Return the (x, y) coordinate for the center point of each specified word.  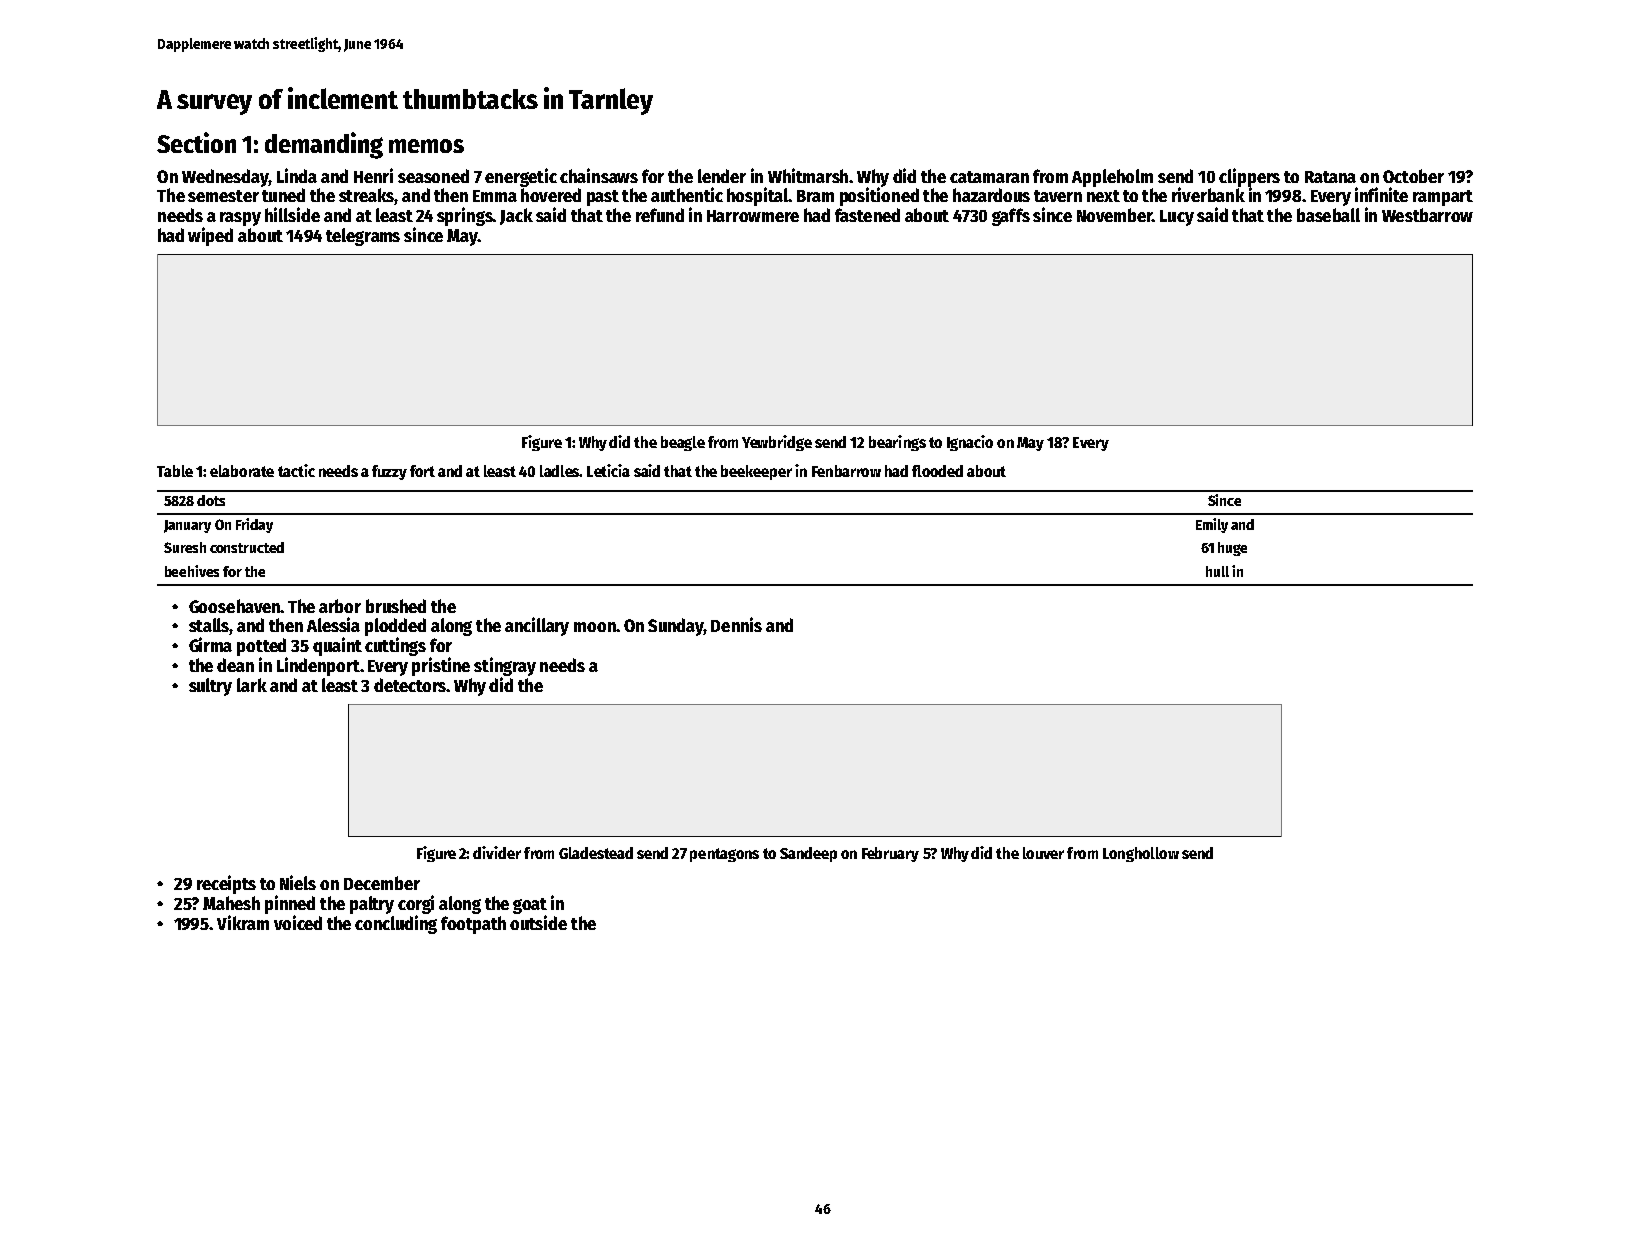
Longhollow (1141, 854)
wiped (210, 236)
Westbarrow (1427, 215)
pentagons (724, 855)
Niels (298, 882)
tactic (296, 470)
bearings (897, 443)
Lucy (1177, 218)
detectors (410, 685)
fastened (867, 215)
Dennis (736, 624)
